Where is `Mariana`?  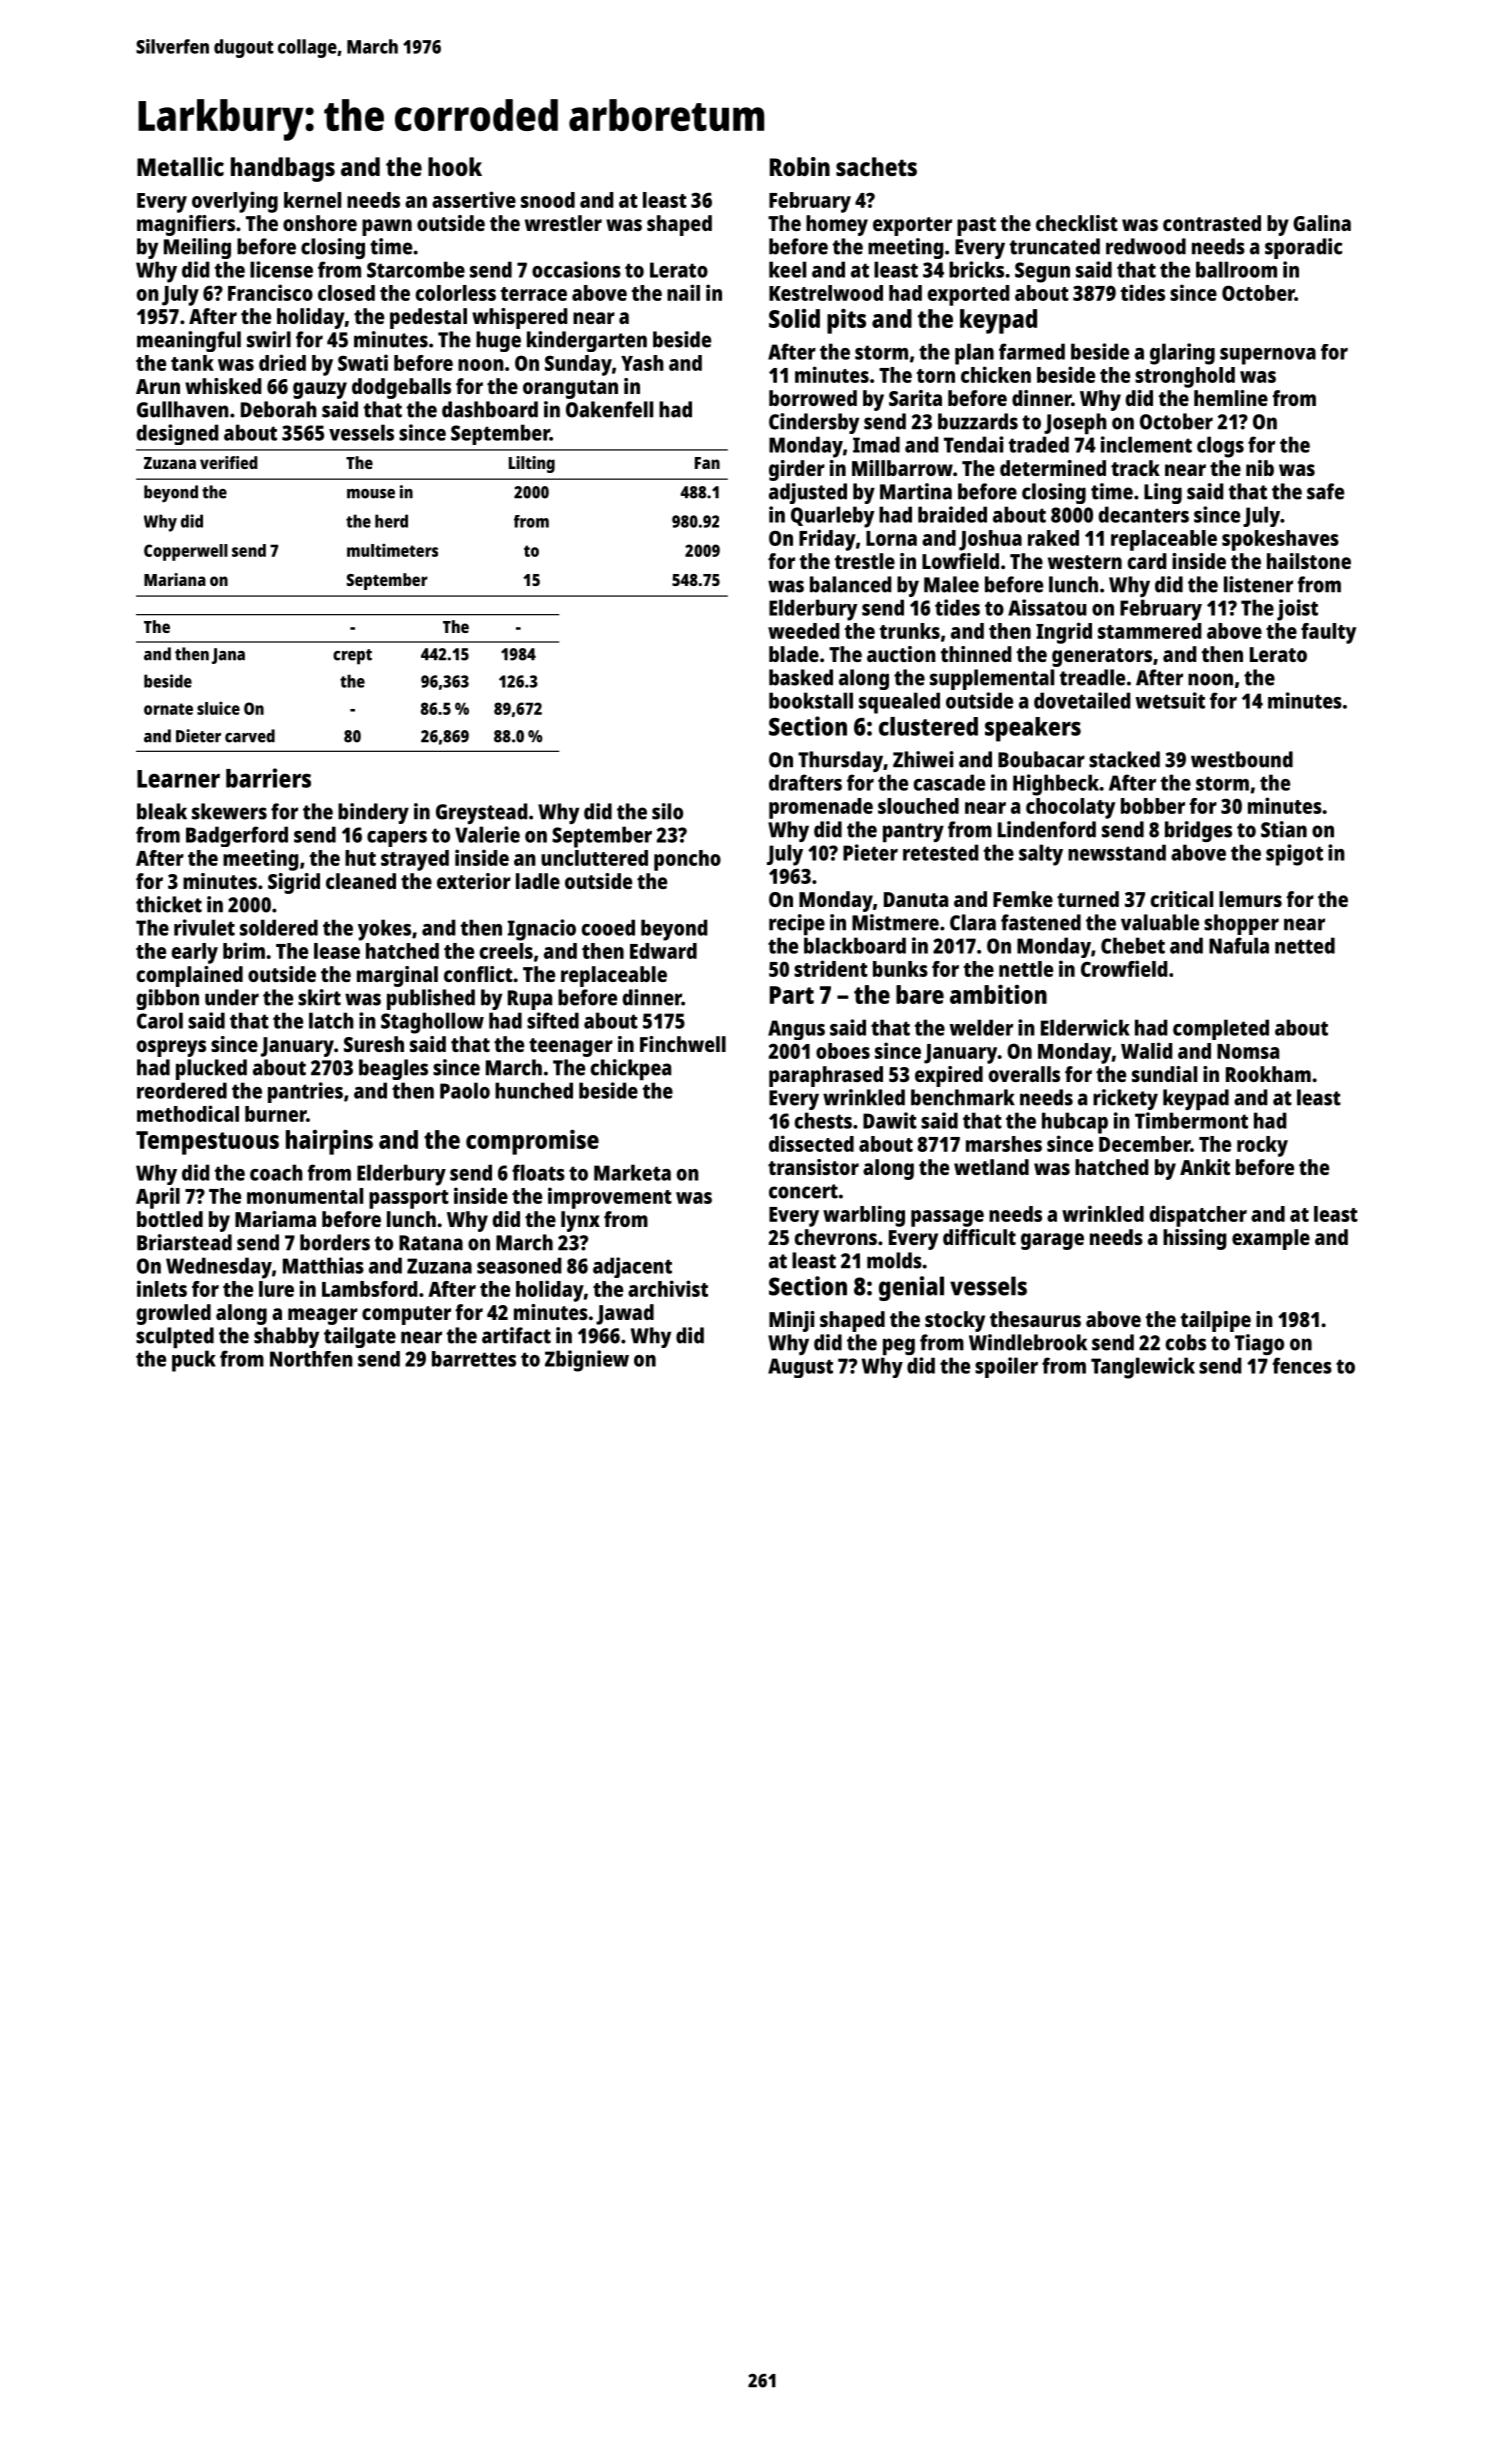 Mariana is located at coordinates (175, 579).
